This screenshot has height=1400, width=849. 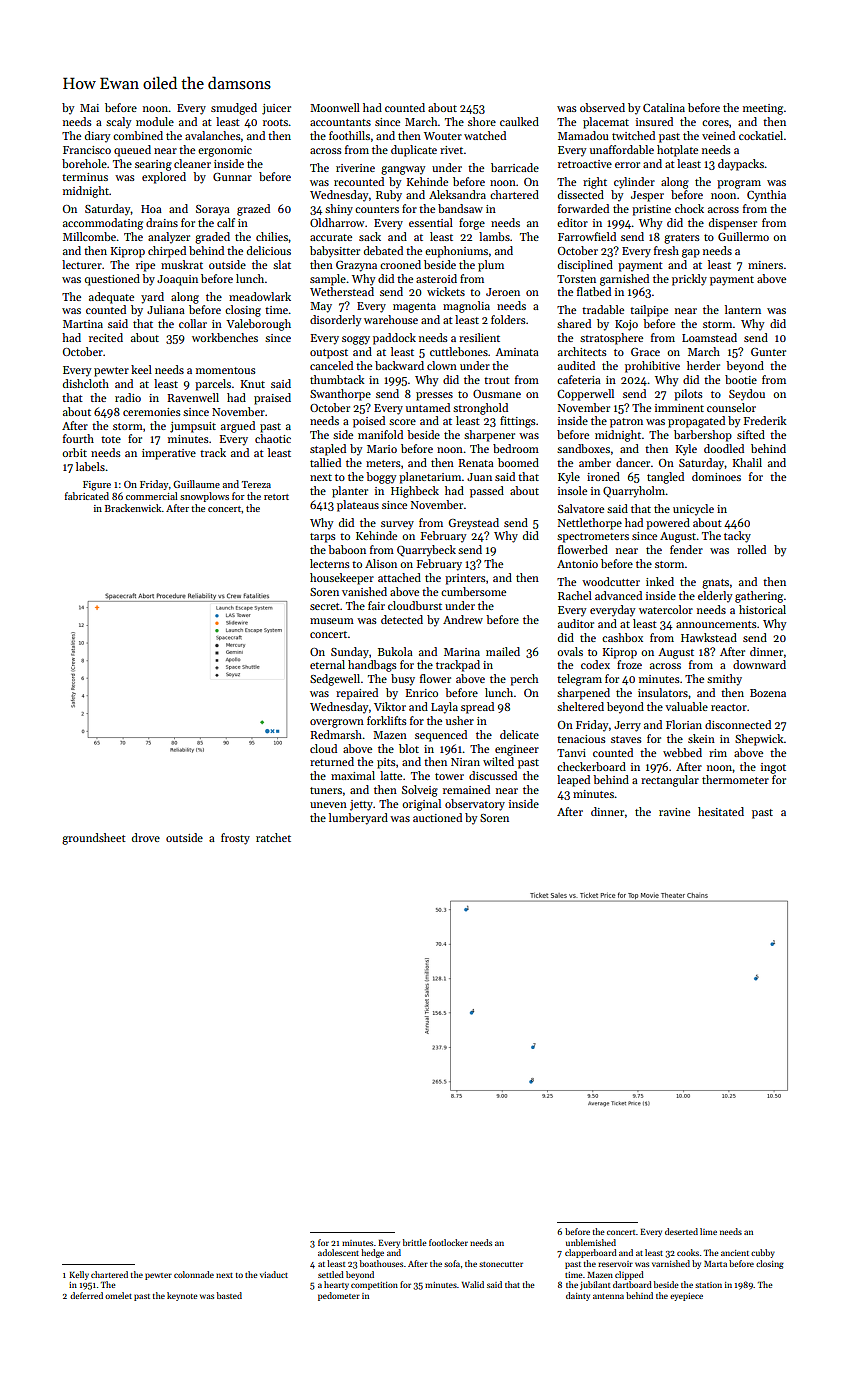 I want to click on radio, so click(x=128, y=397).
